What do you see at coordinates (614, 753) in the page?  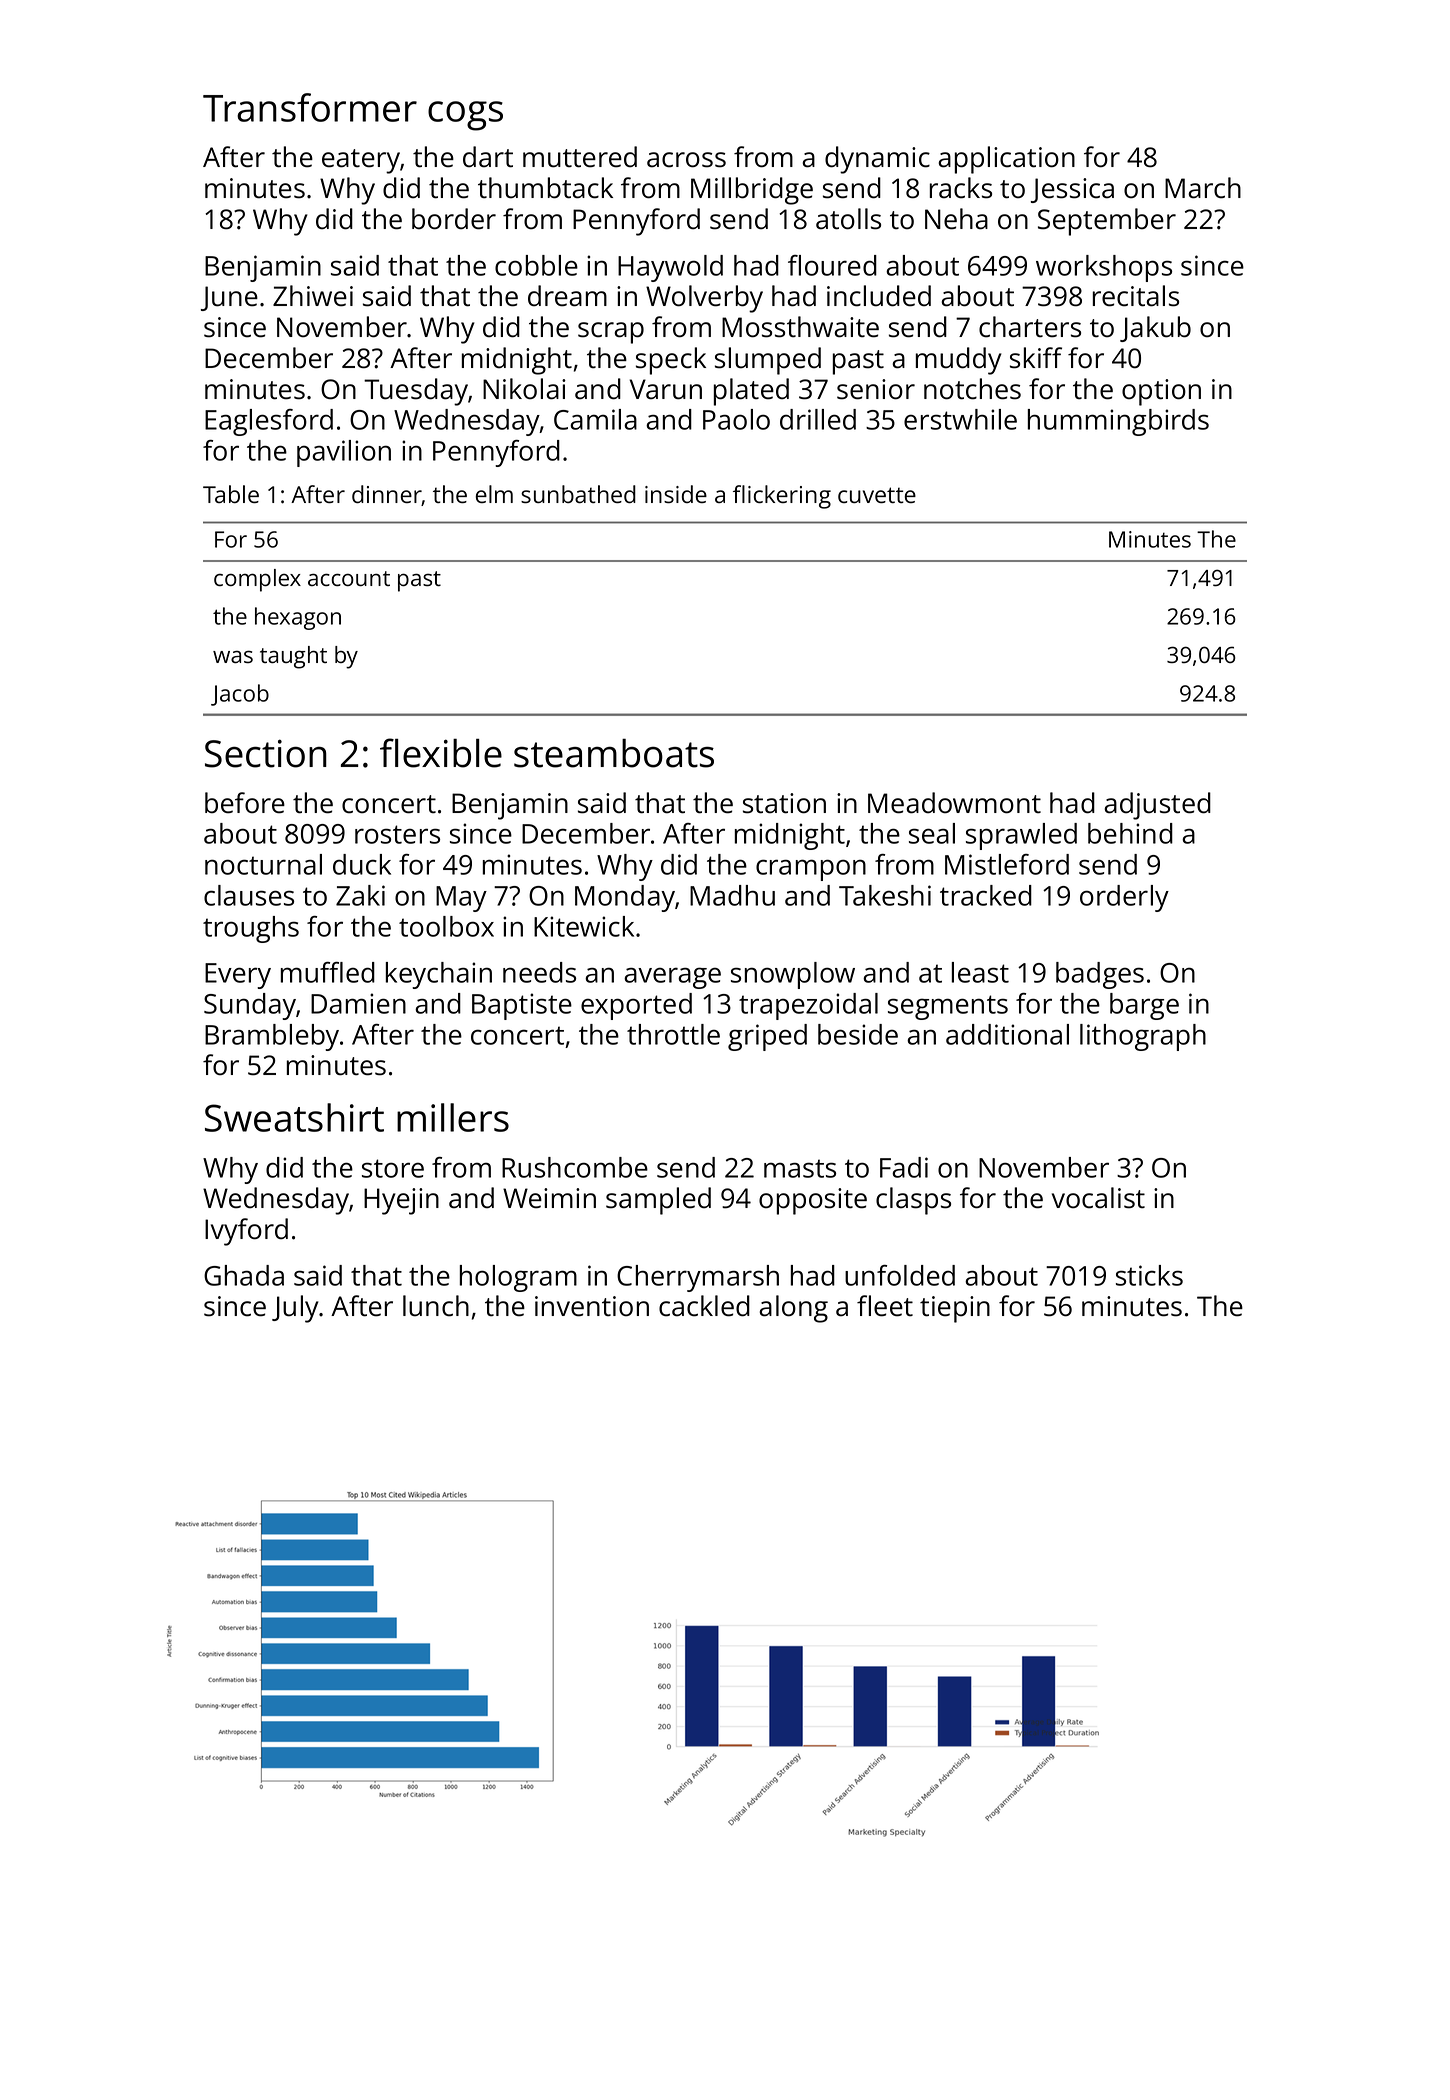 I see `steamboats` at bounding box center [614, 753].
